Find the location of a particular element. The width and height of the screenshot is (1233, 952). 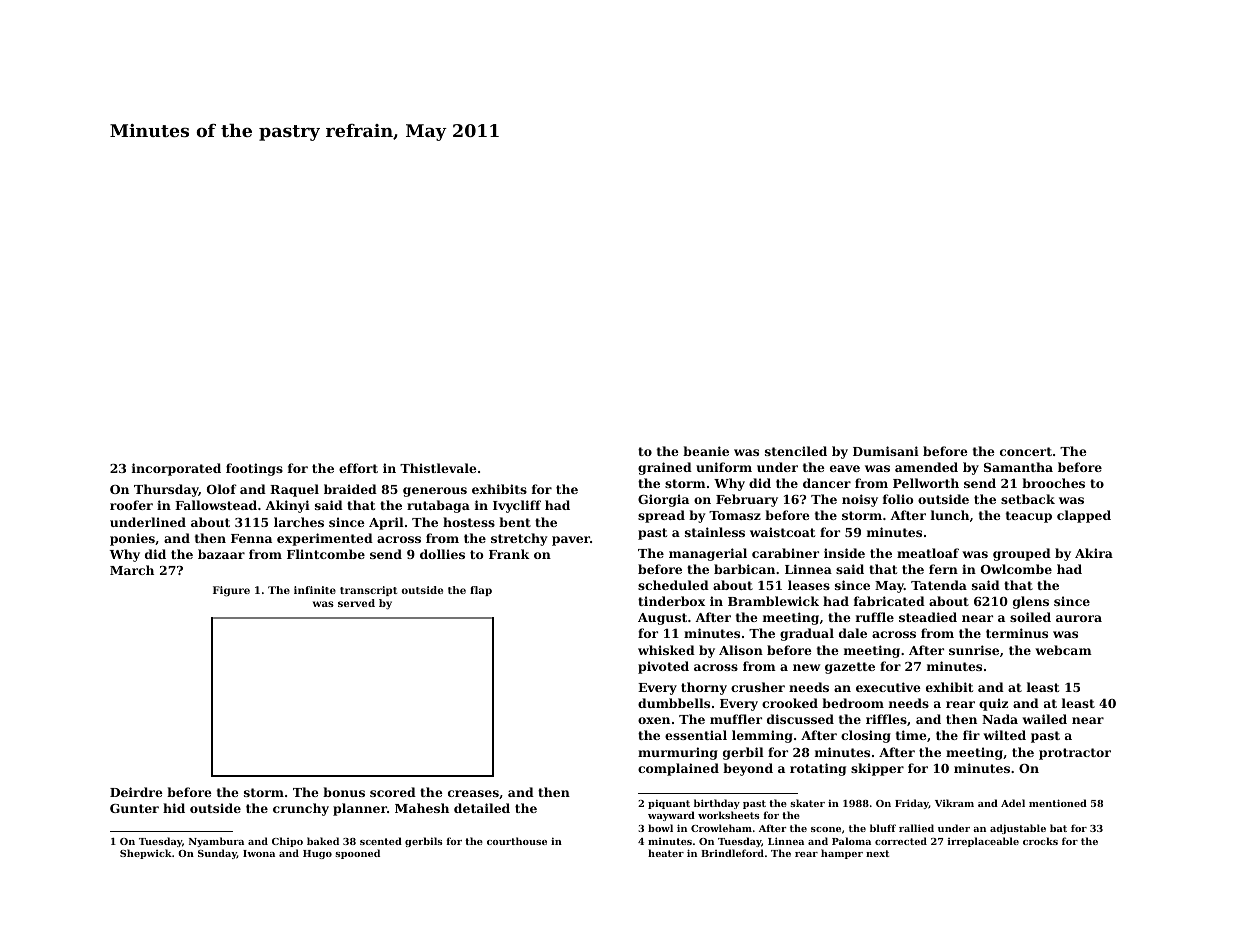

heater is located at coordinates (666, 853).
